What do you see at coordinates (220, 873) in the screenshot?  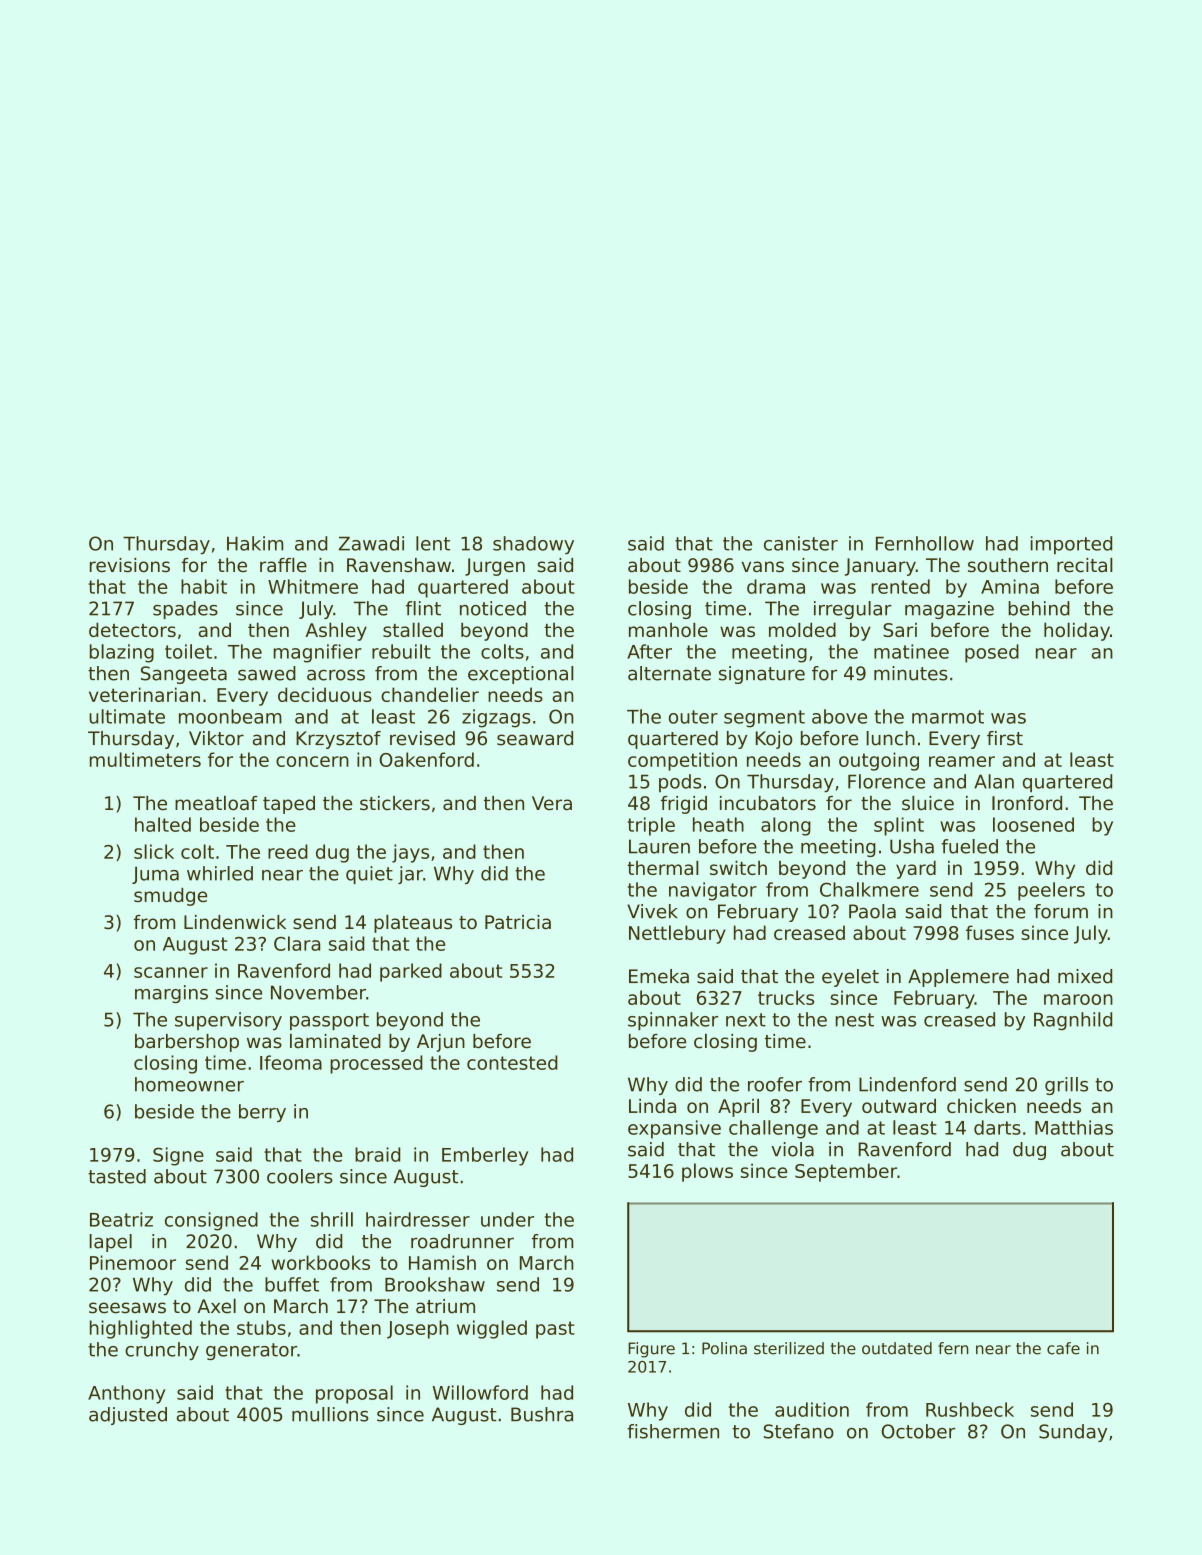 I see `whirled` at bounding box center [220, 873].
